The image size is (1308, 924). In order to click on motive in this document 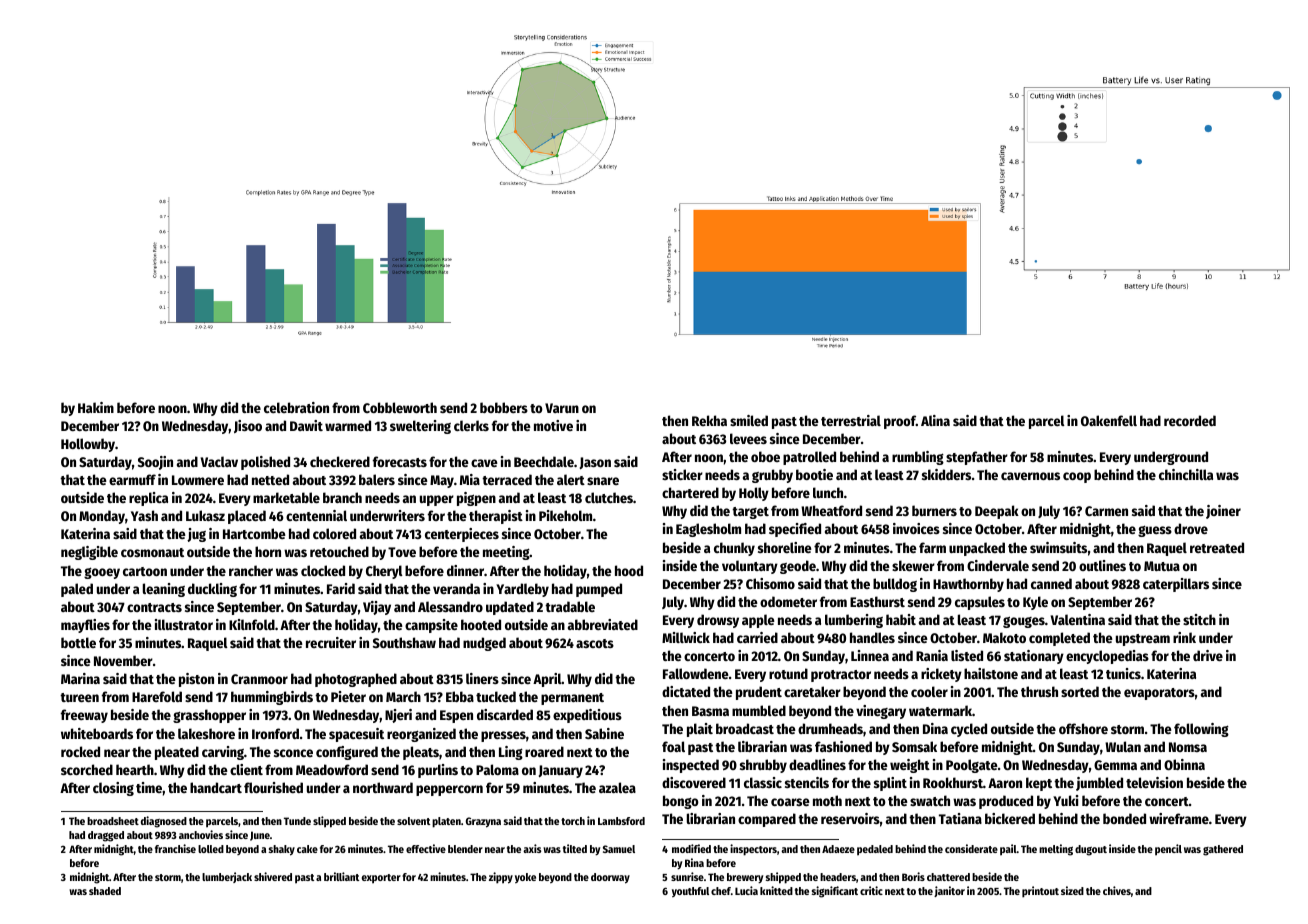, I will do `click(553, 425)`.
